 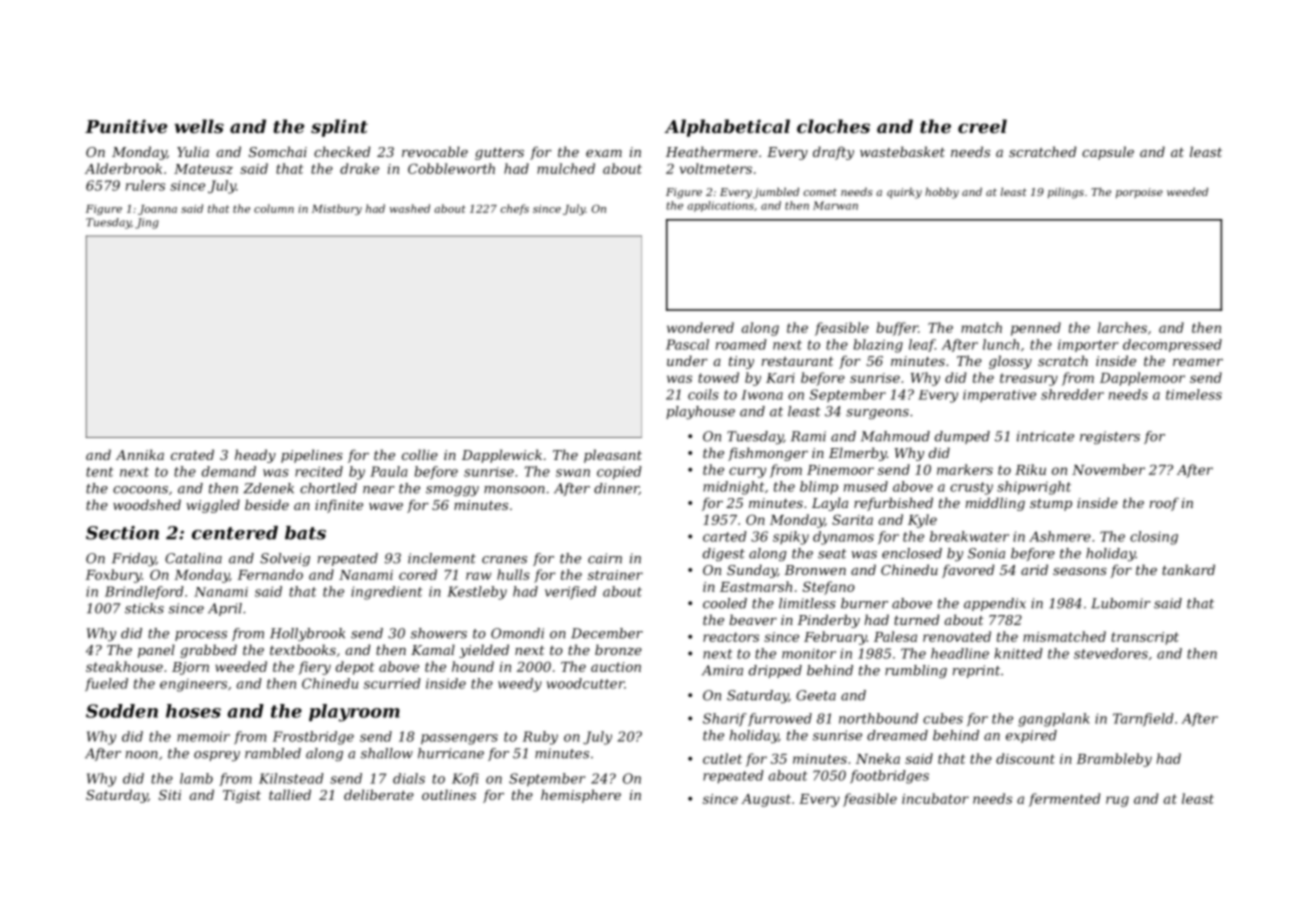 I want to click on capsule, so click(x=1108, y=153).
